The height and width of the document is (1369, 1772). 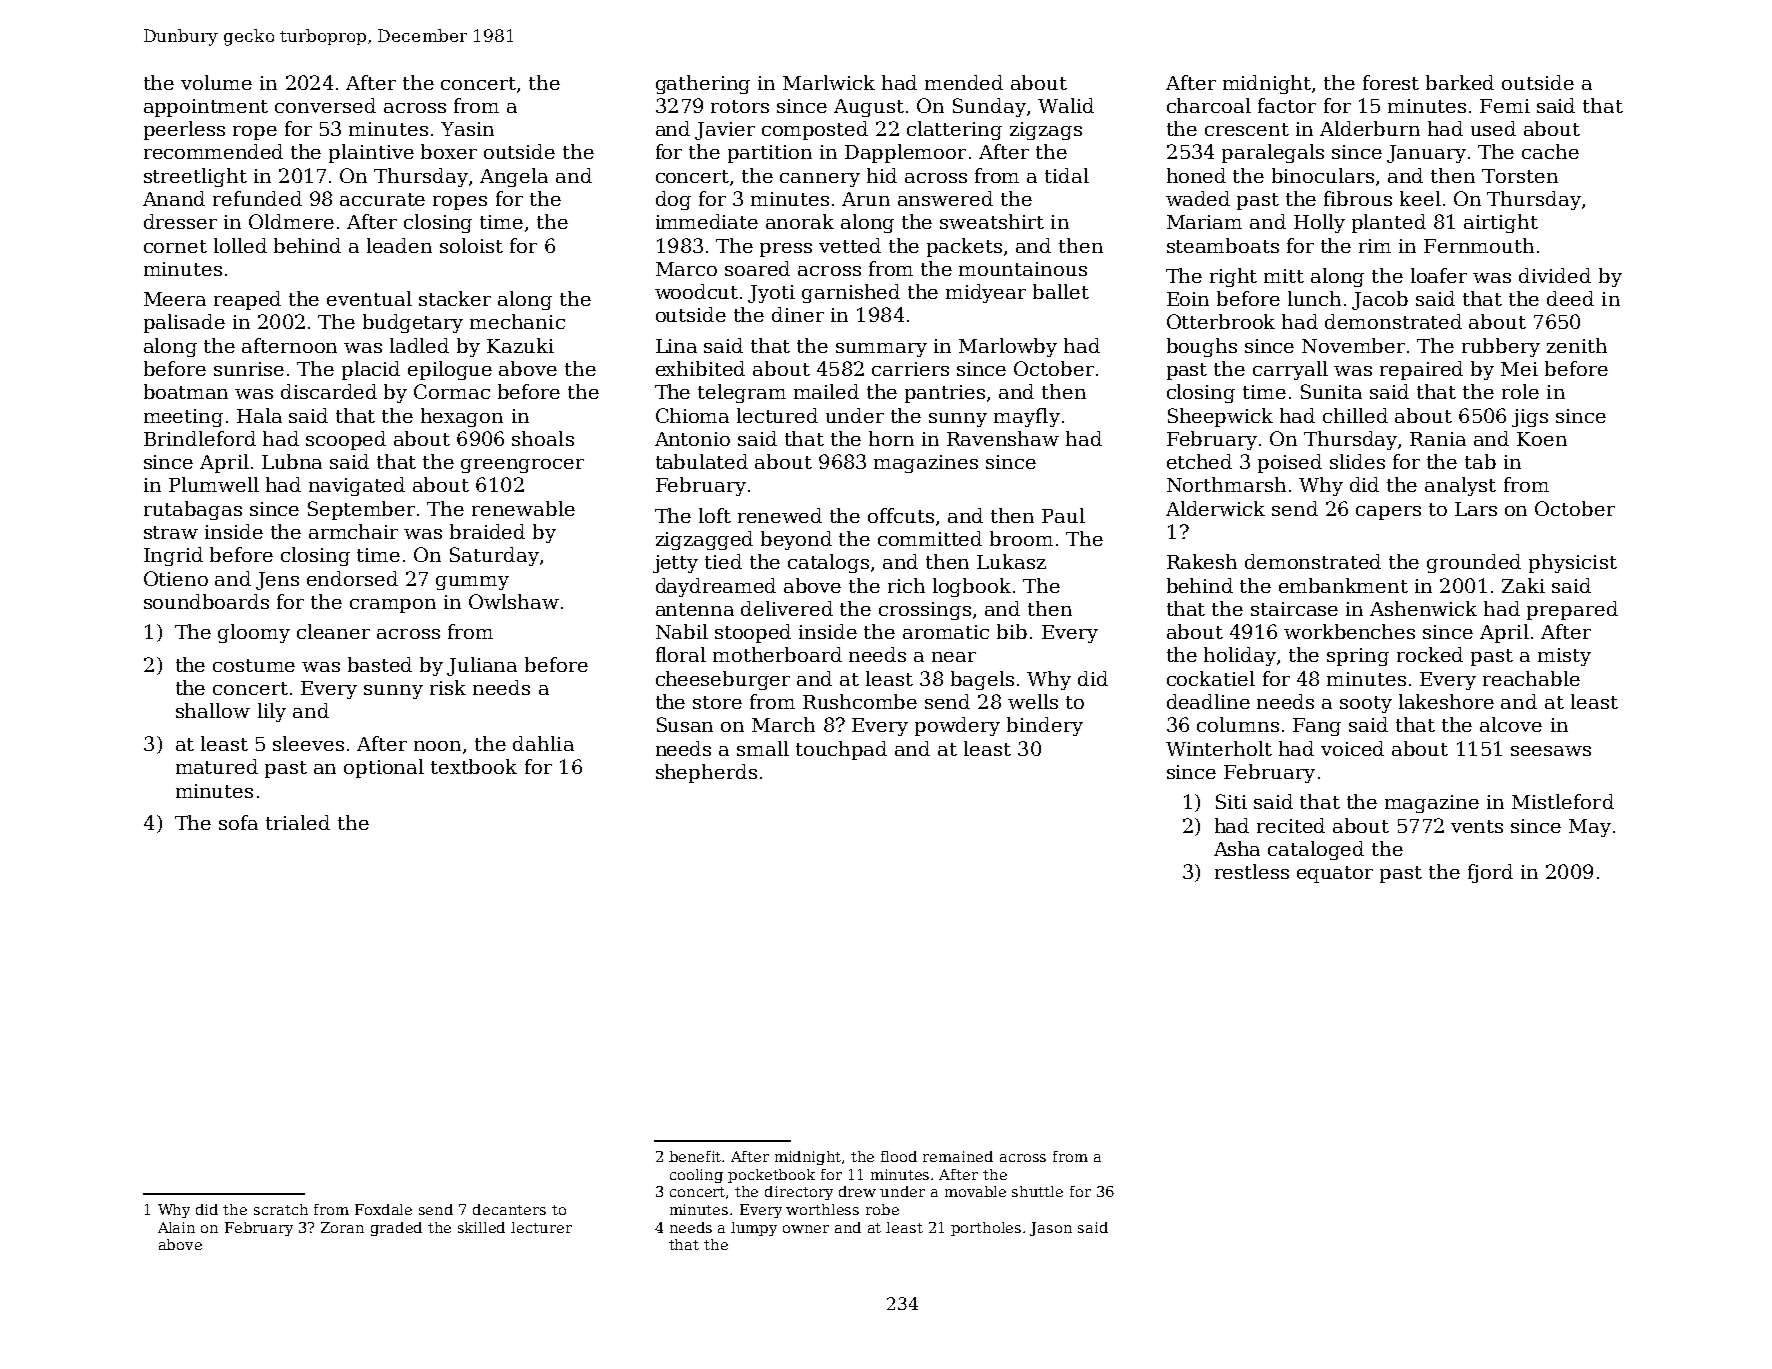 I want to click on Hala, so click(x=259, y=415).
